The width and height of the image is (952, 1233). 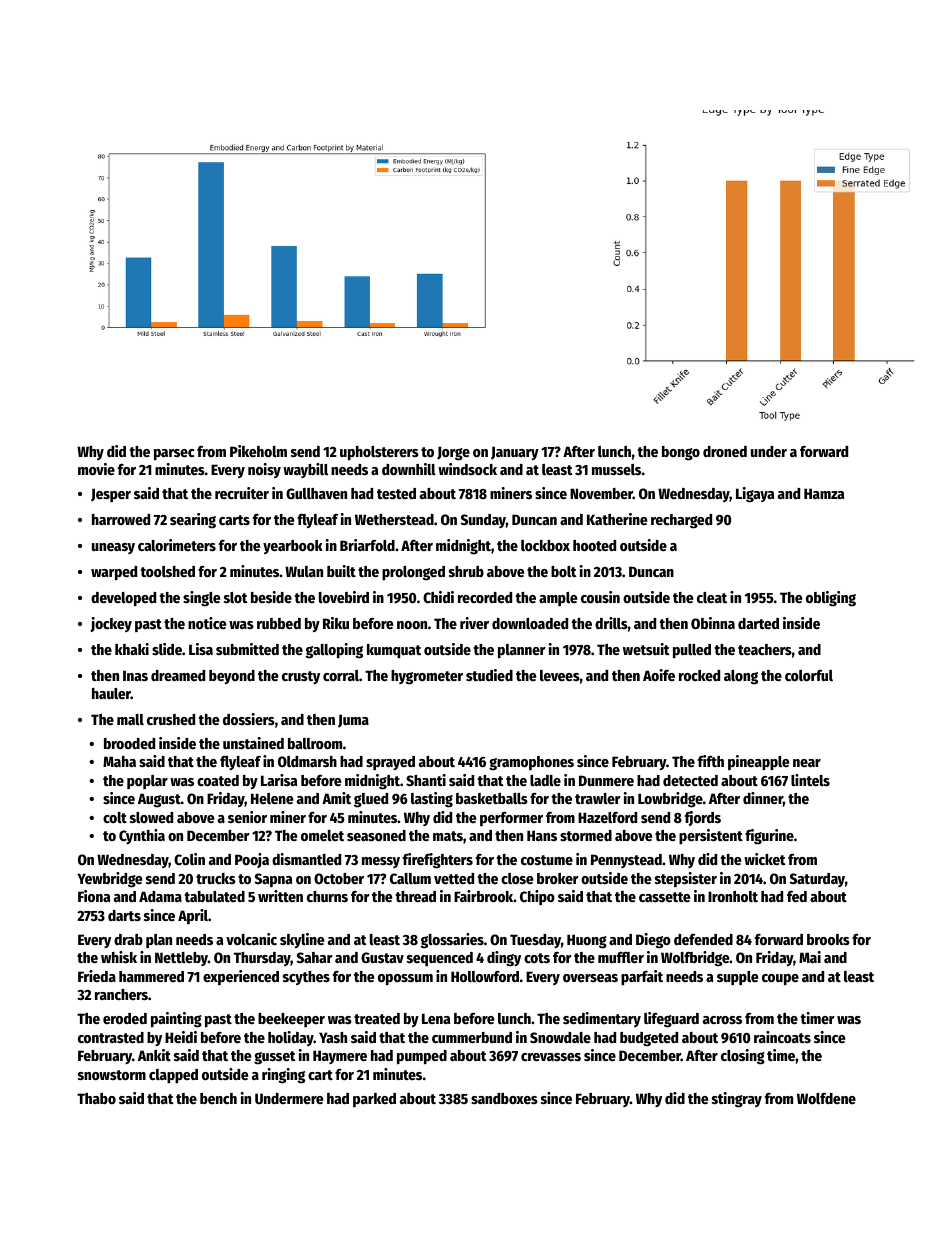 I want to click on Hamza, so click(x=824, y=493).
